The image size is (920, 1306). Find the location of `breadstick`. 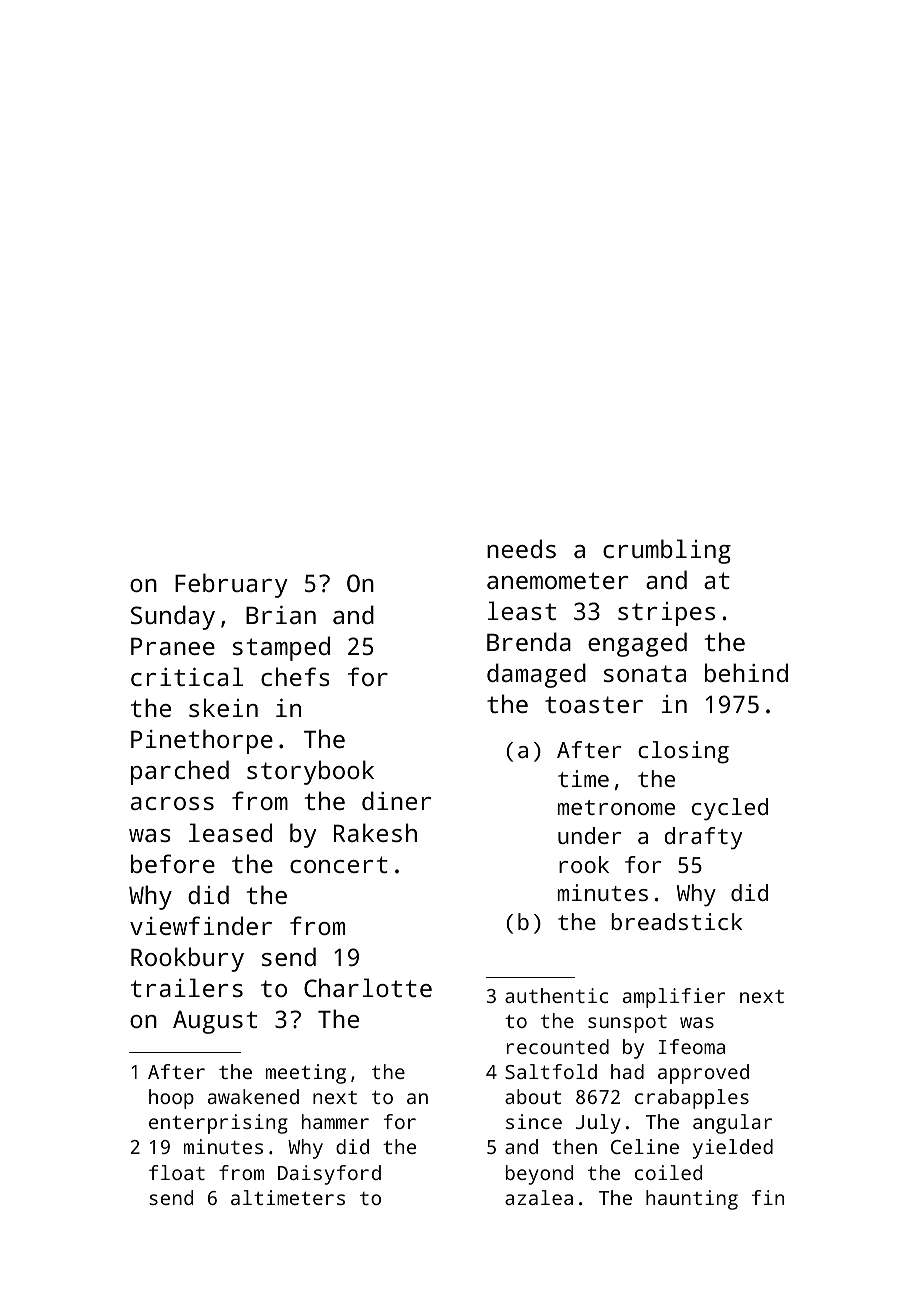

breadstick is located at coordinates (676, 921).
